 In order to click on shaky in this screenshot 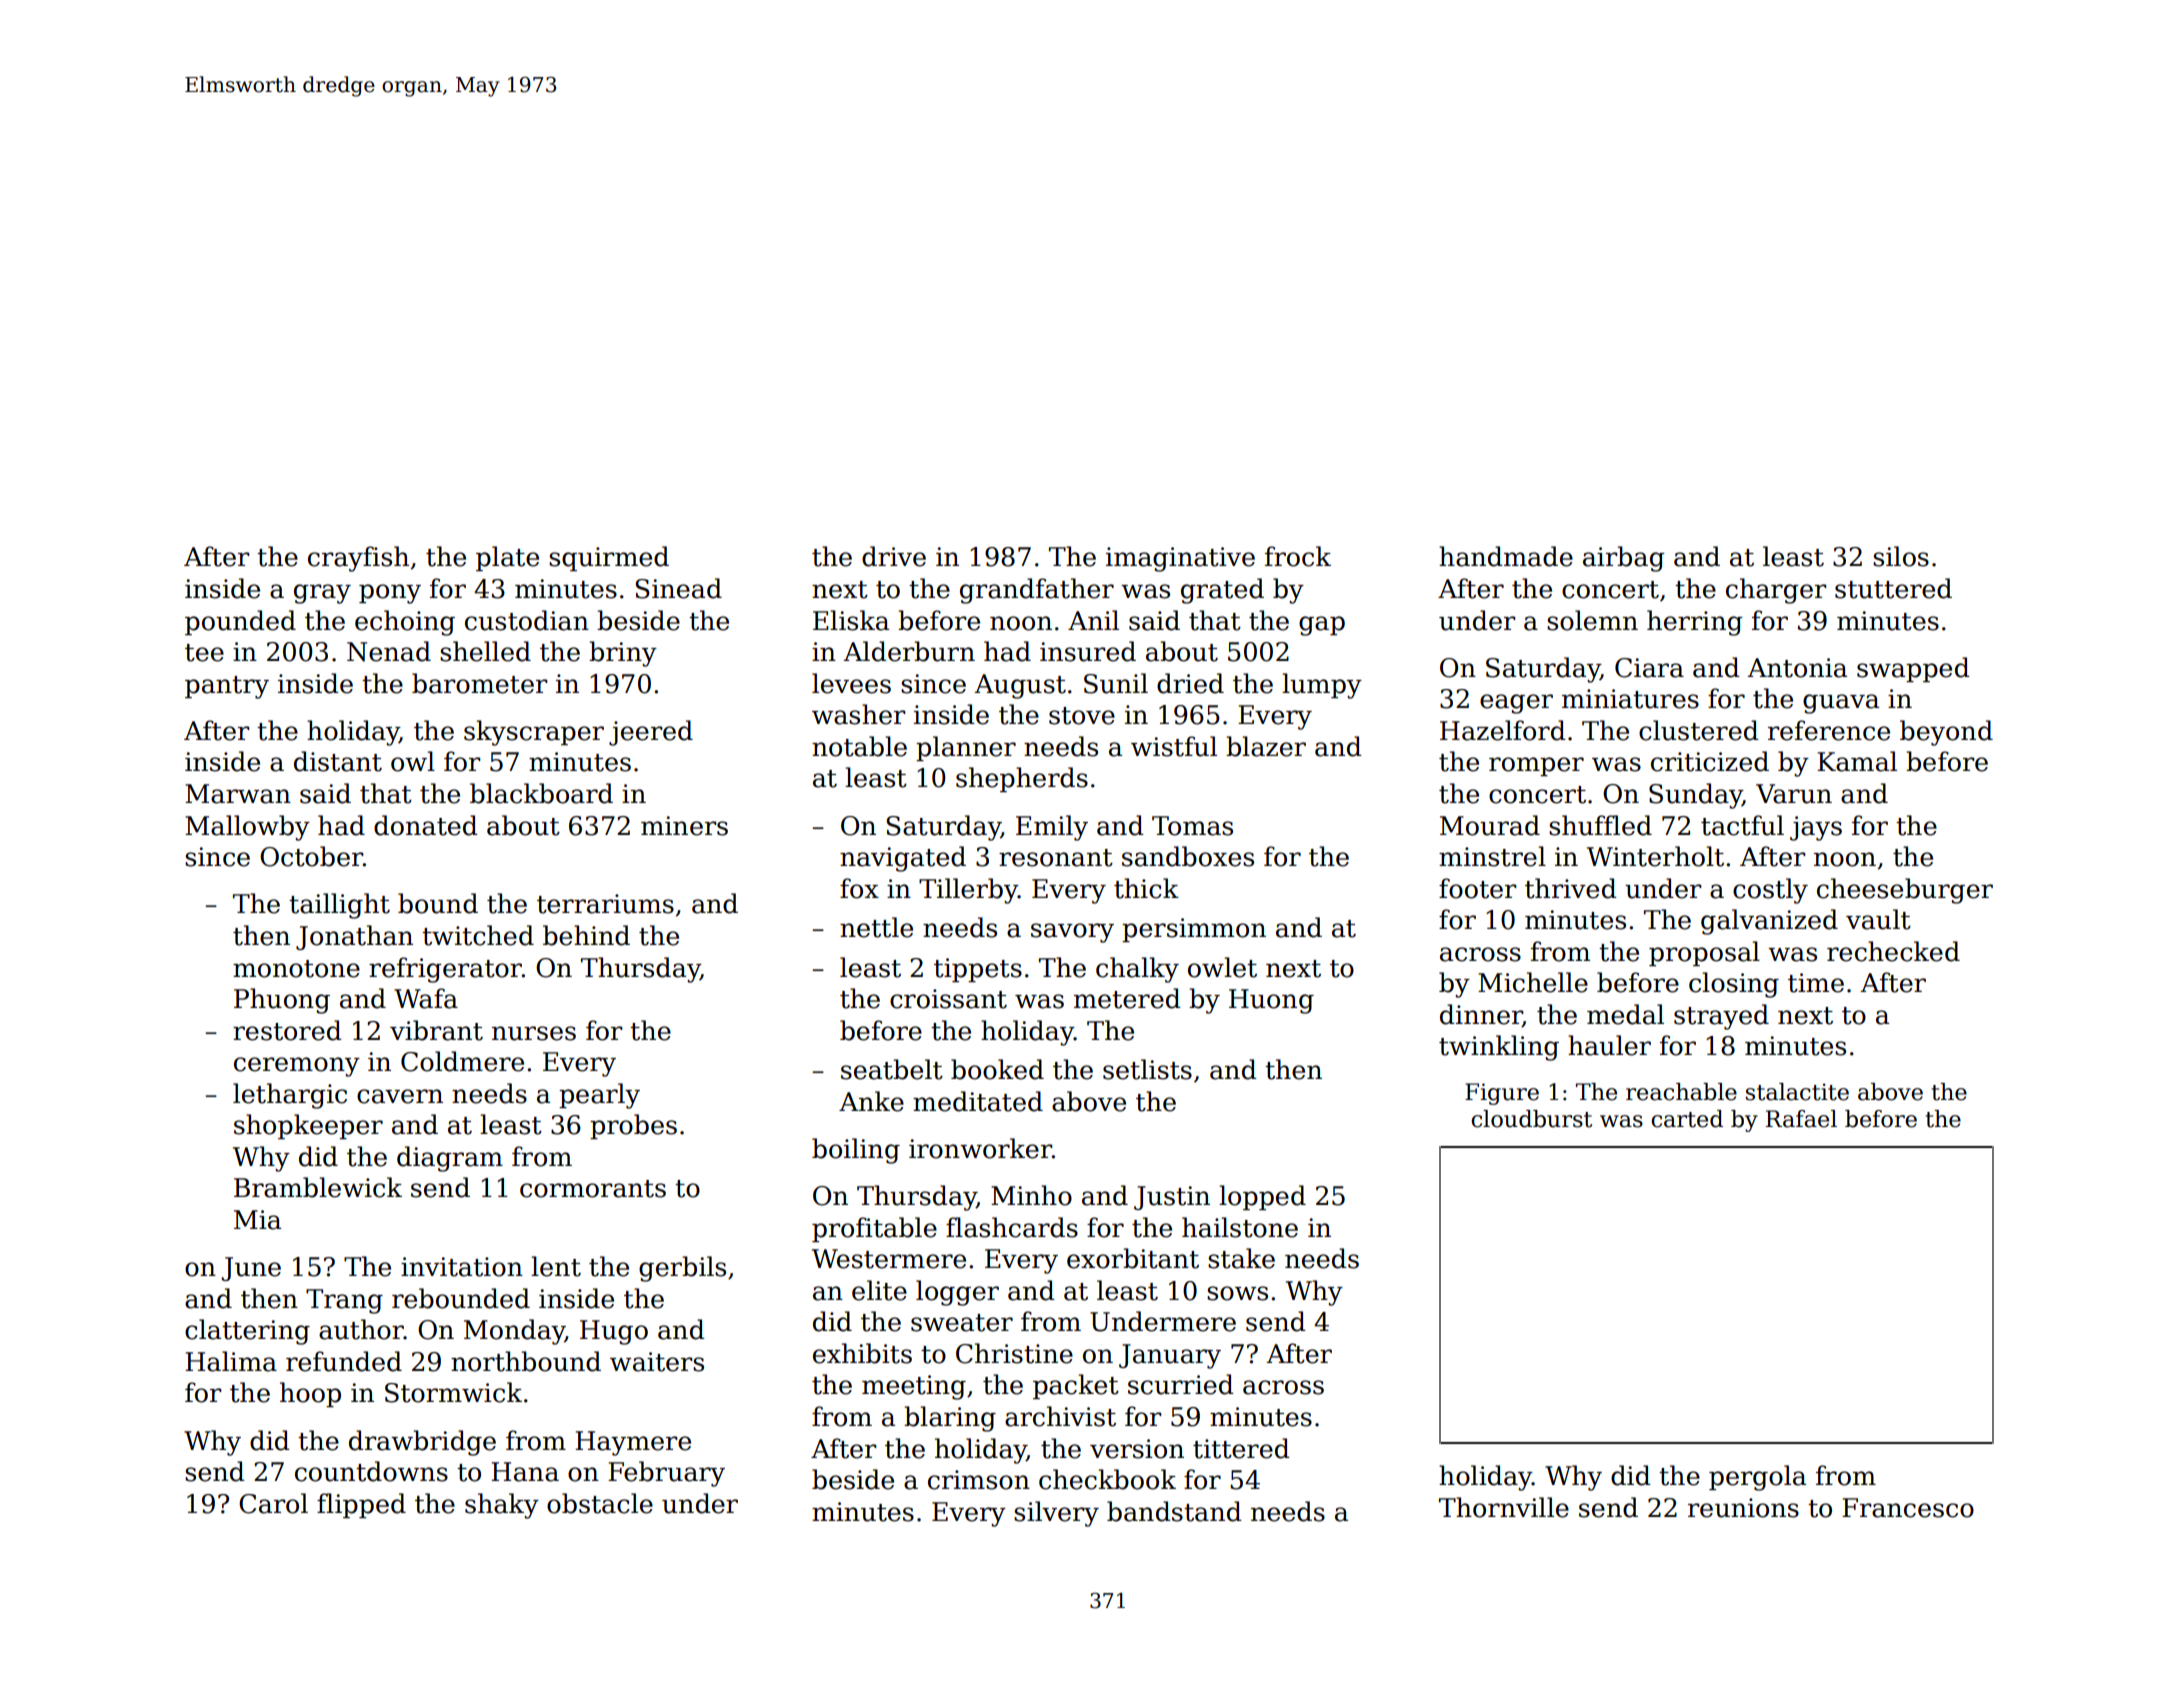, I will do `click(502, 1506)`.
